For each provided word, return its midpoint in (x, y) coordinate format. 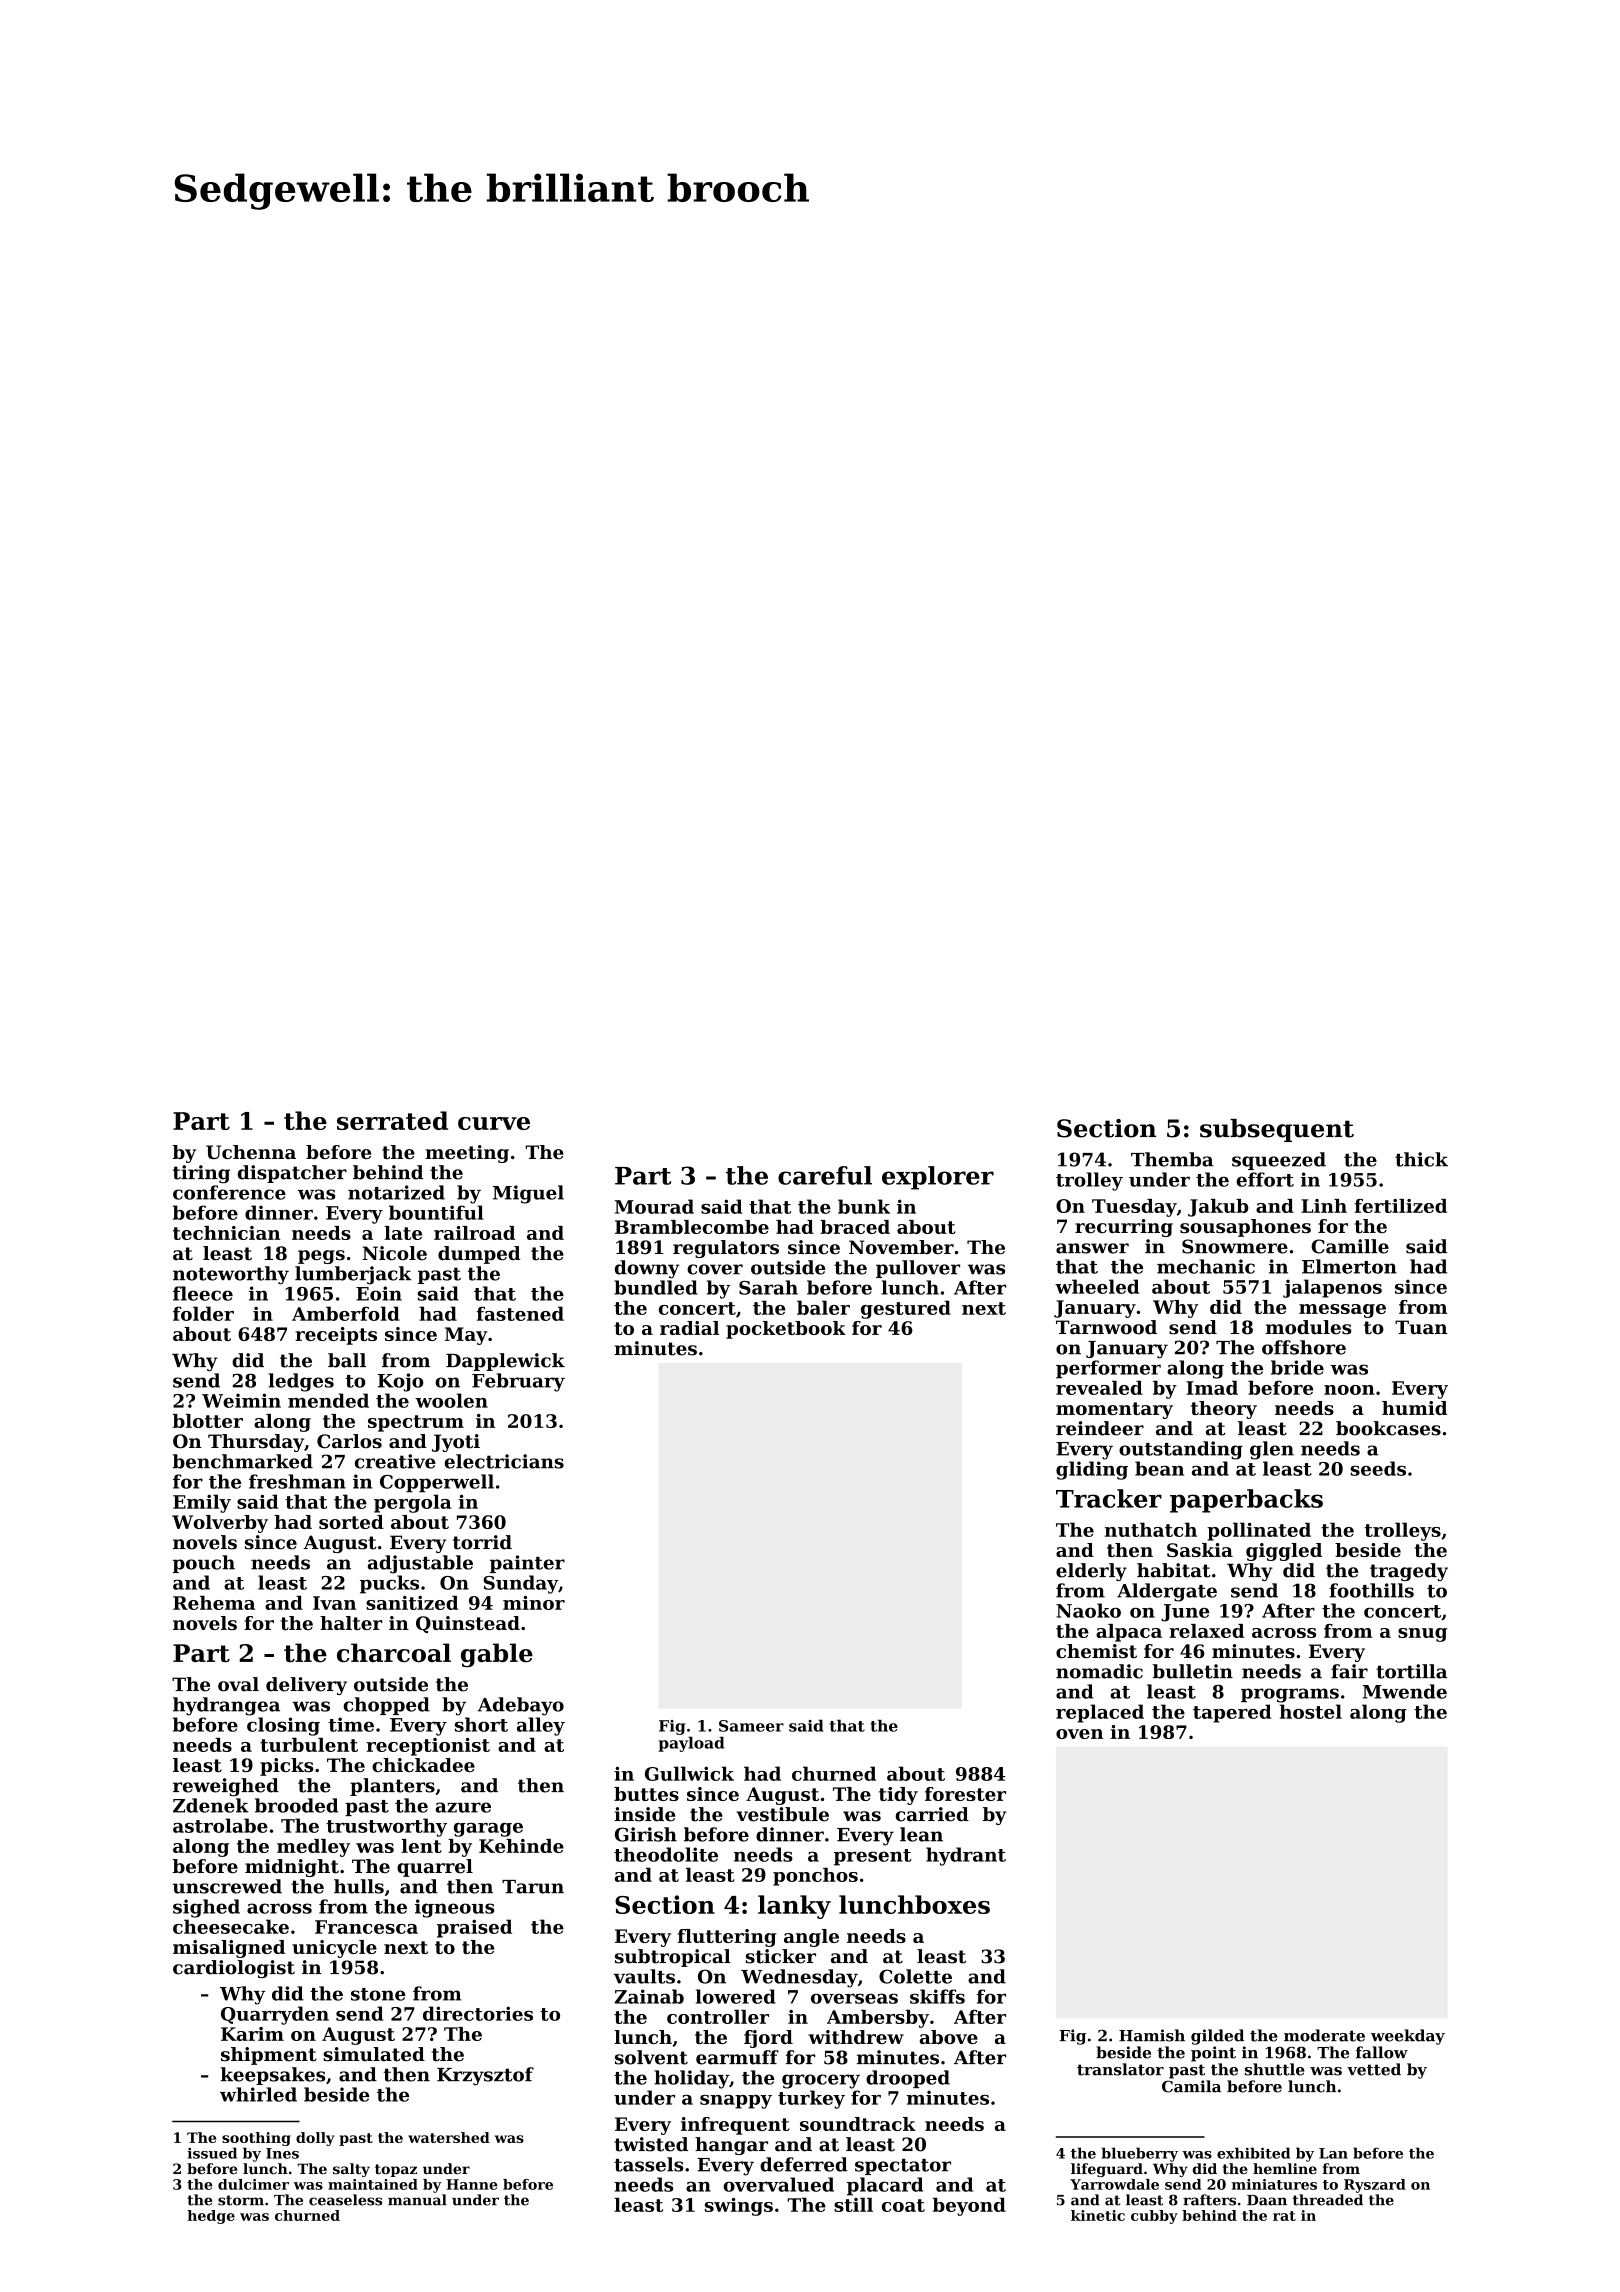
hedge (211, 2217)
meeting (467, 1154)
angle (811, 1938)
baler (823, 1307)
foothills (1371, 1590)
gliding (1092, 1470)
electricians (504, 1461)
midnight (292, 1868)
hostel (1311, 1711)
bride (1297, 1367)
